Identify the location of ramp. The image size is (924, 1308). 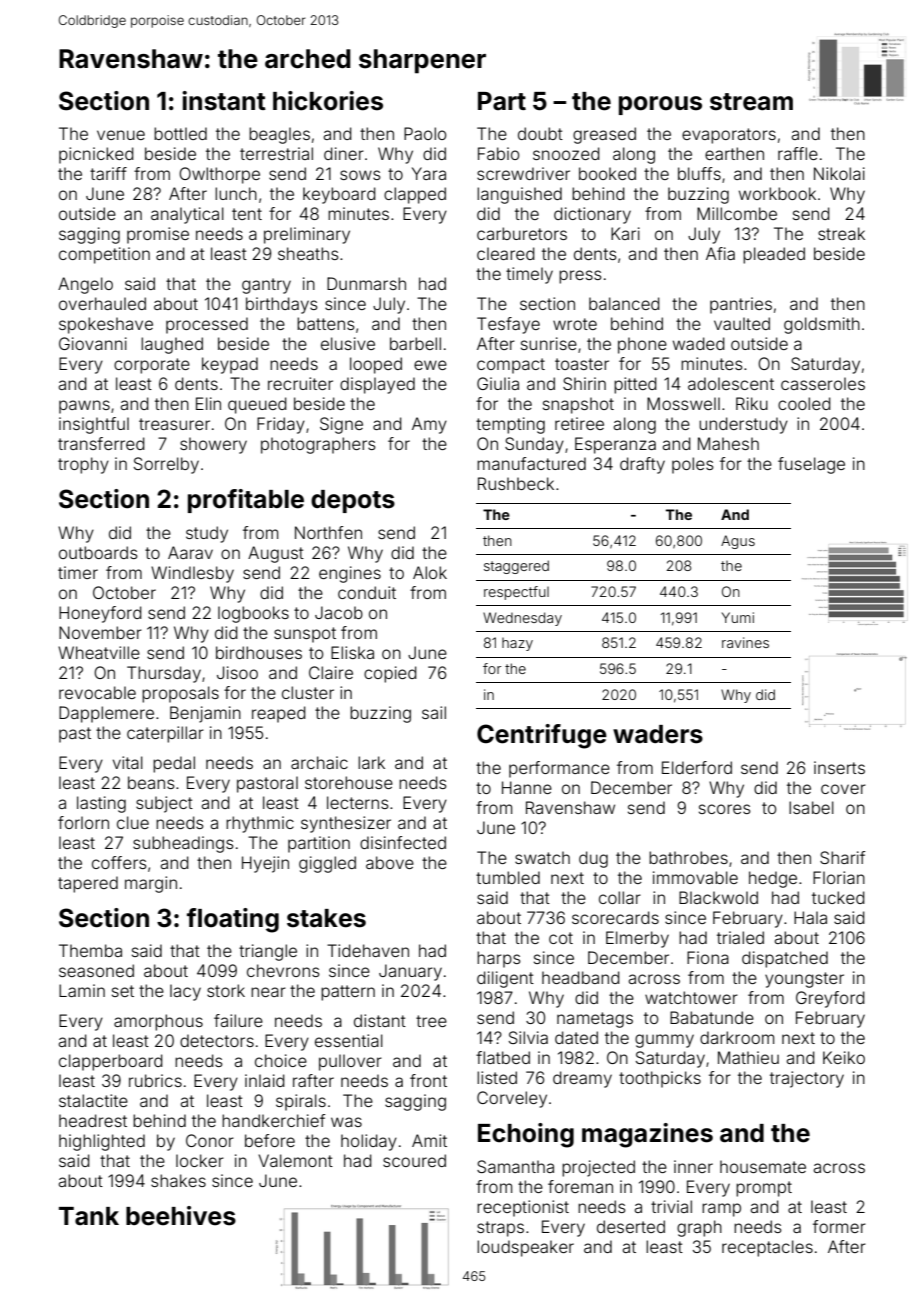
(721, 1210).
